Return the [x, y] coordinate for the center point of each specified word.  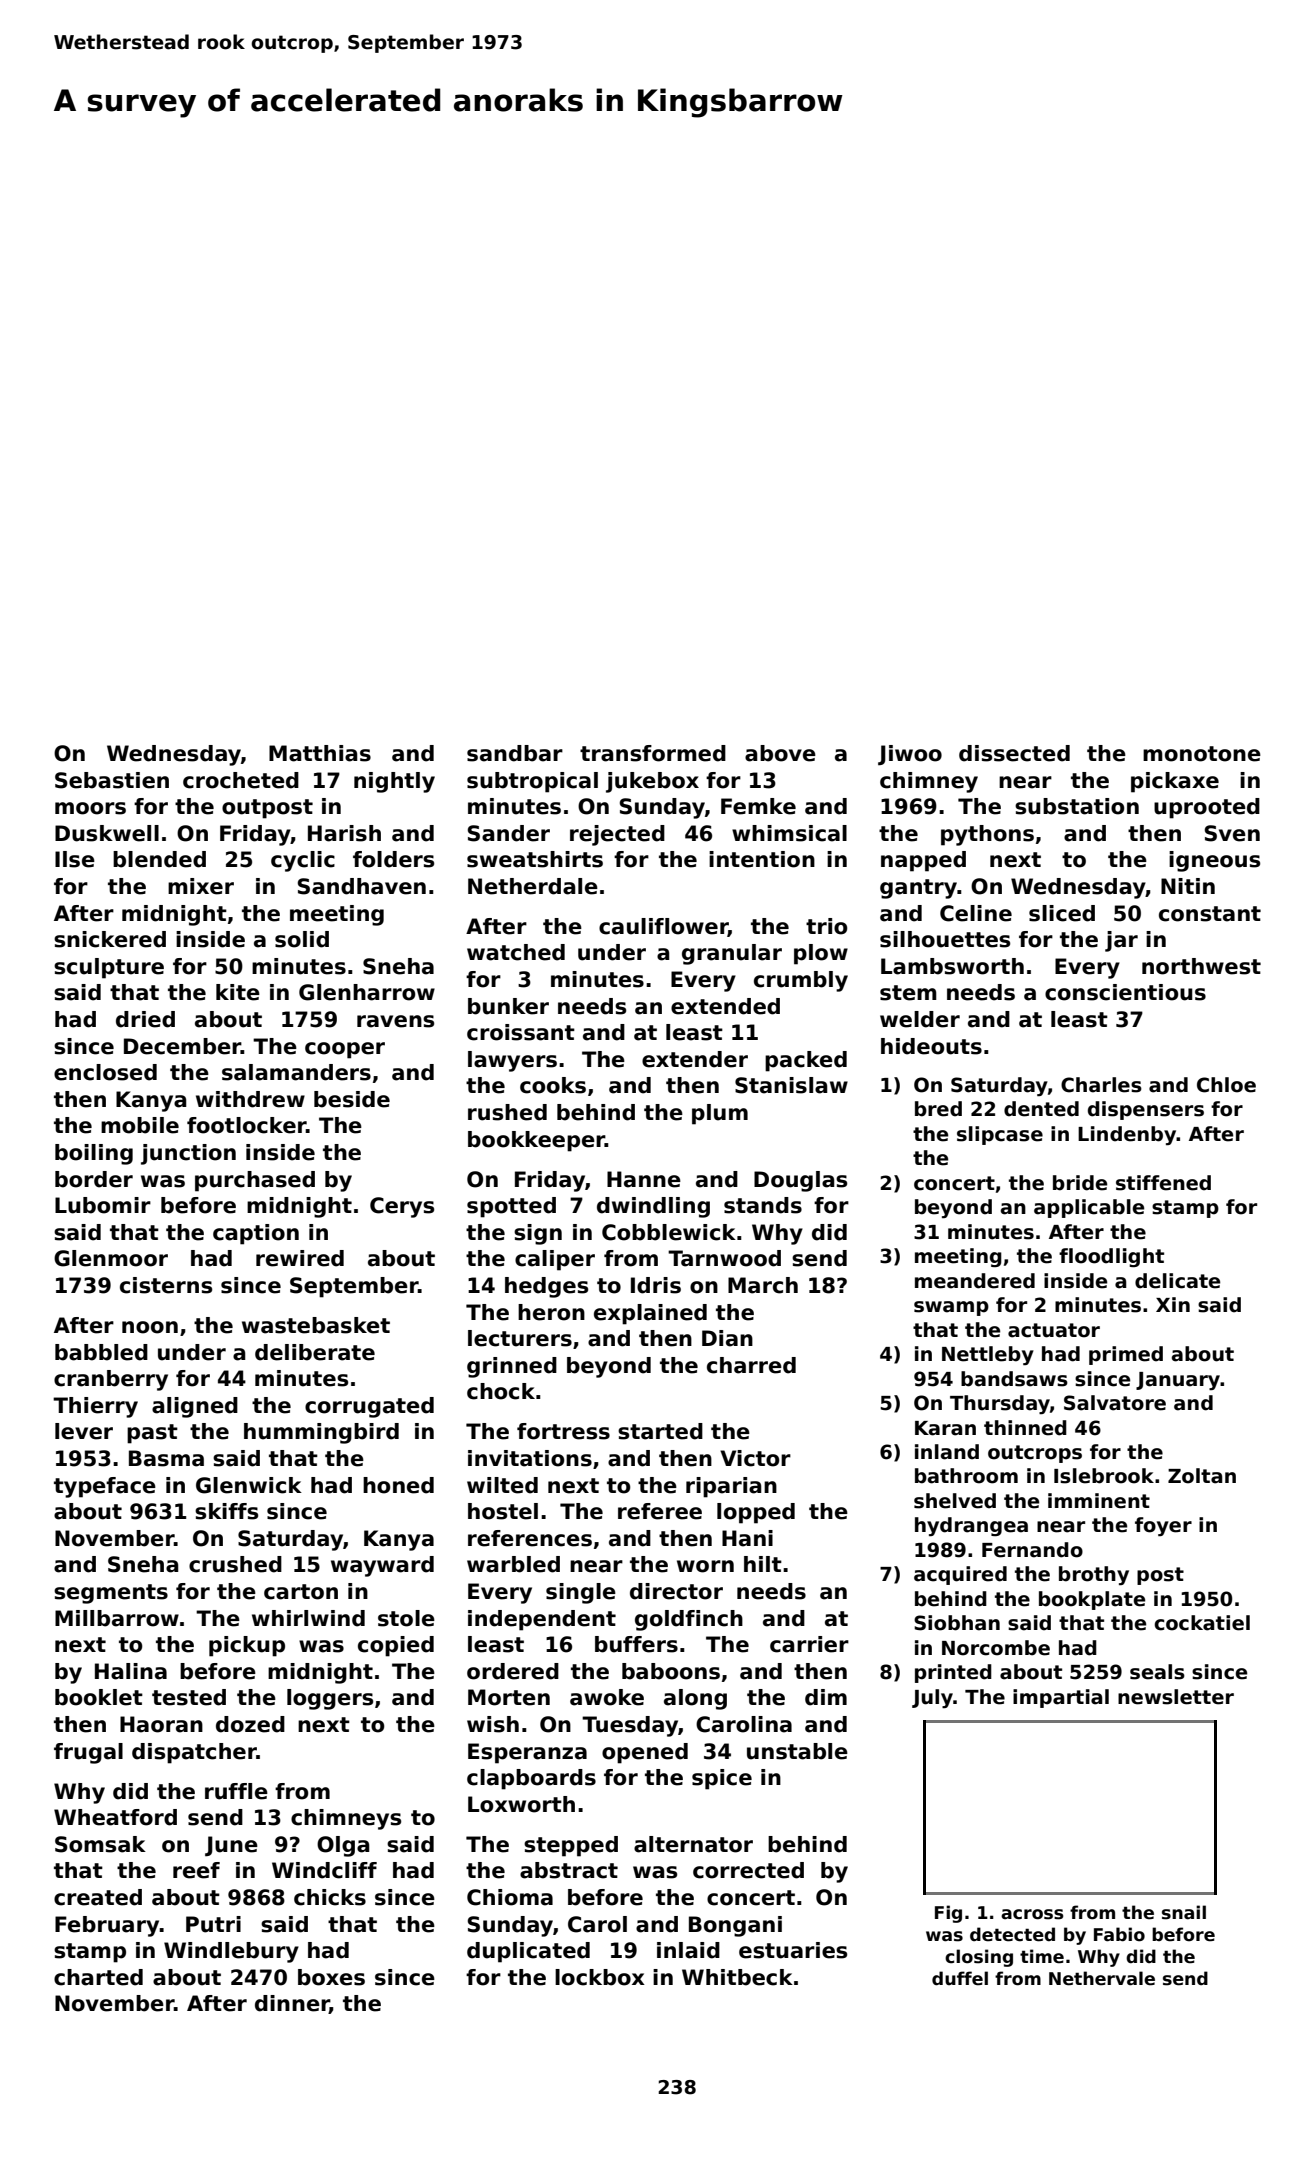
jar [1121, 941]
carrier [809, 1644]
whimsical [789, 833]
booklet [99, 1697]
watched [516, 952]
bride [1080, 1183]
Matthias [320, 753]
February [107, 1926]
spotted [511, 1207]
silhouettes [945, 939]
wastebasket [316, 1325]
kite [238, 992]
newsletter [1176, 1697]
